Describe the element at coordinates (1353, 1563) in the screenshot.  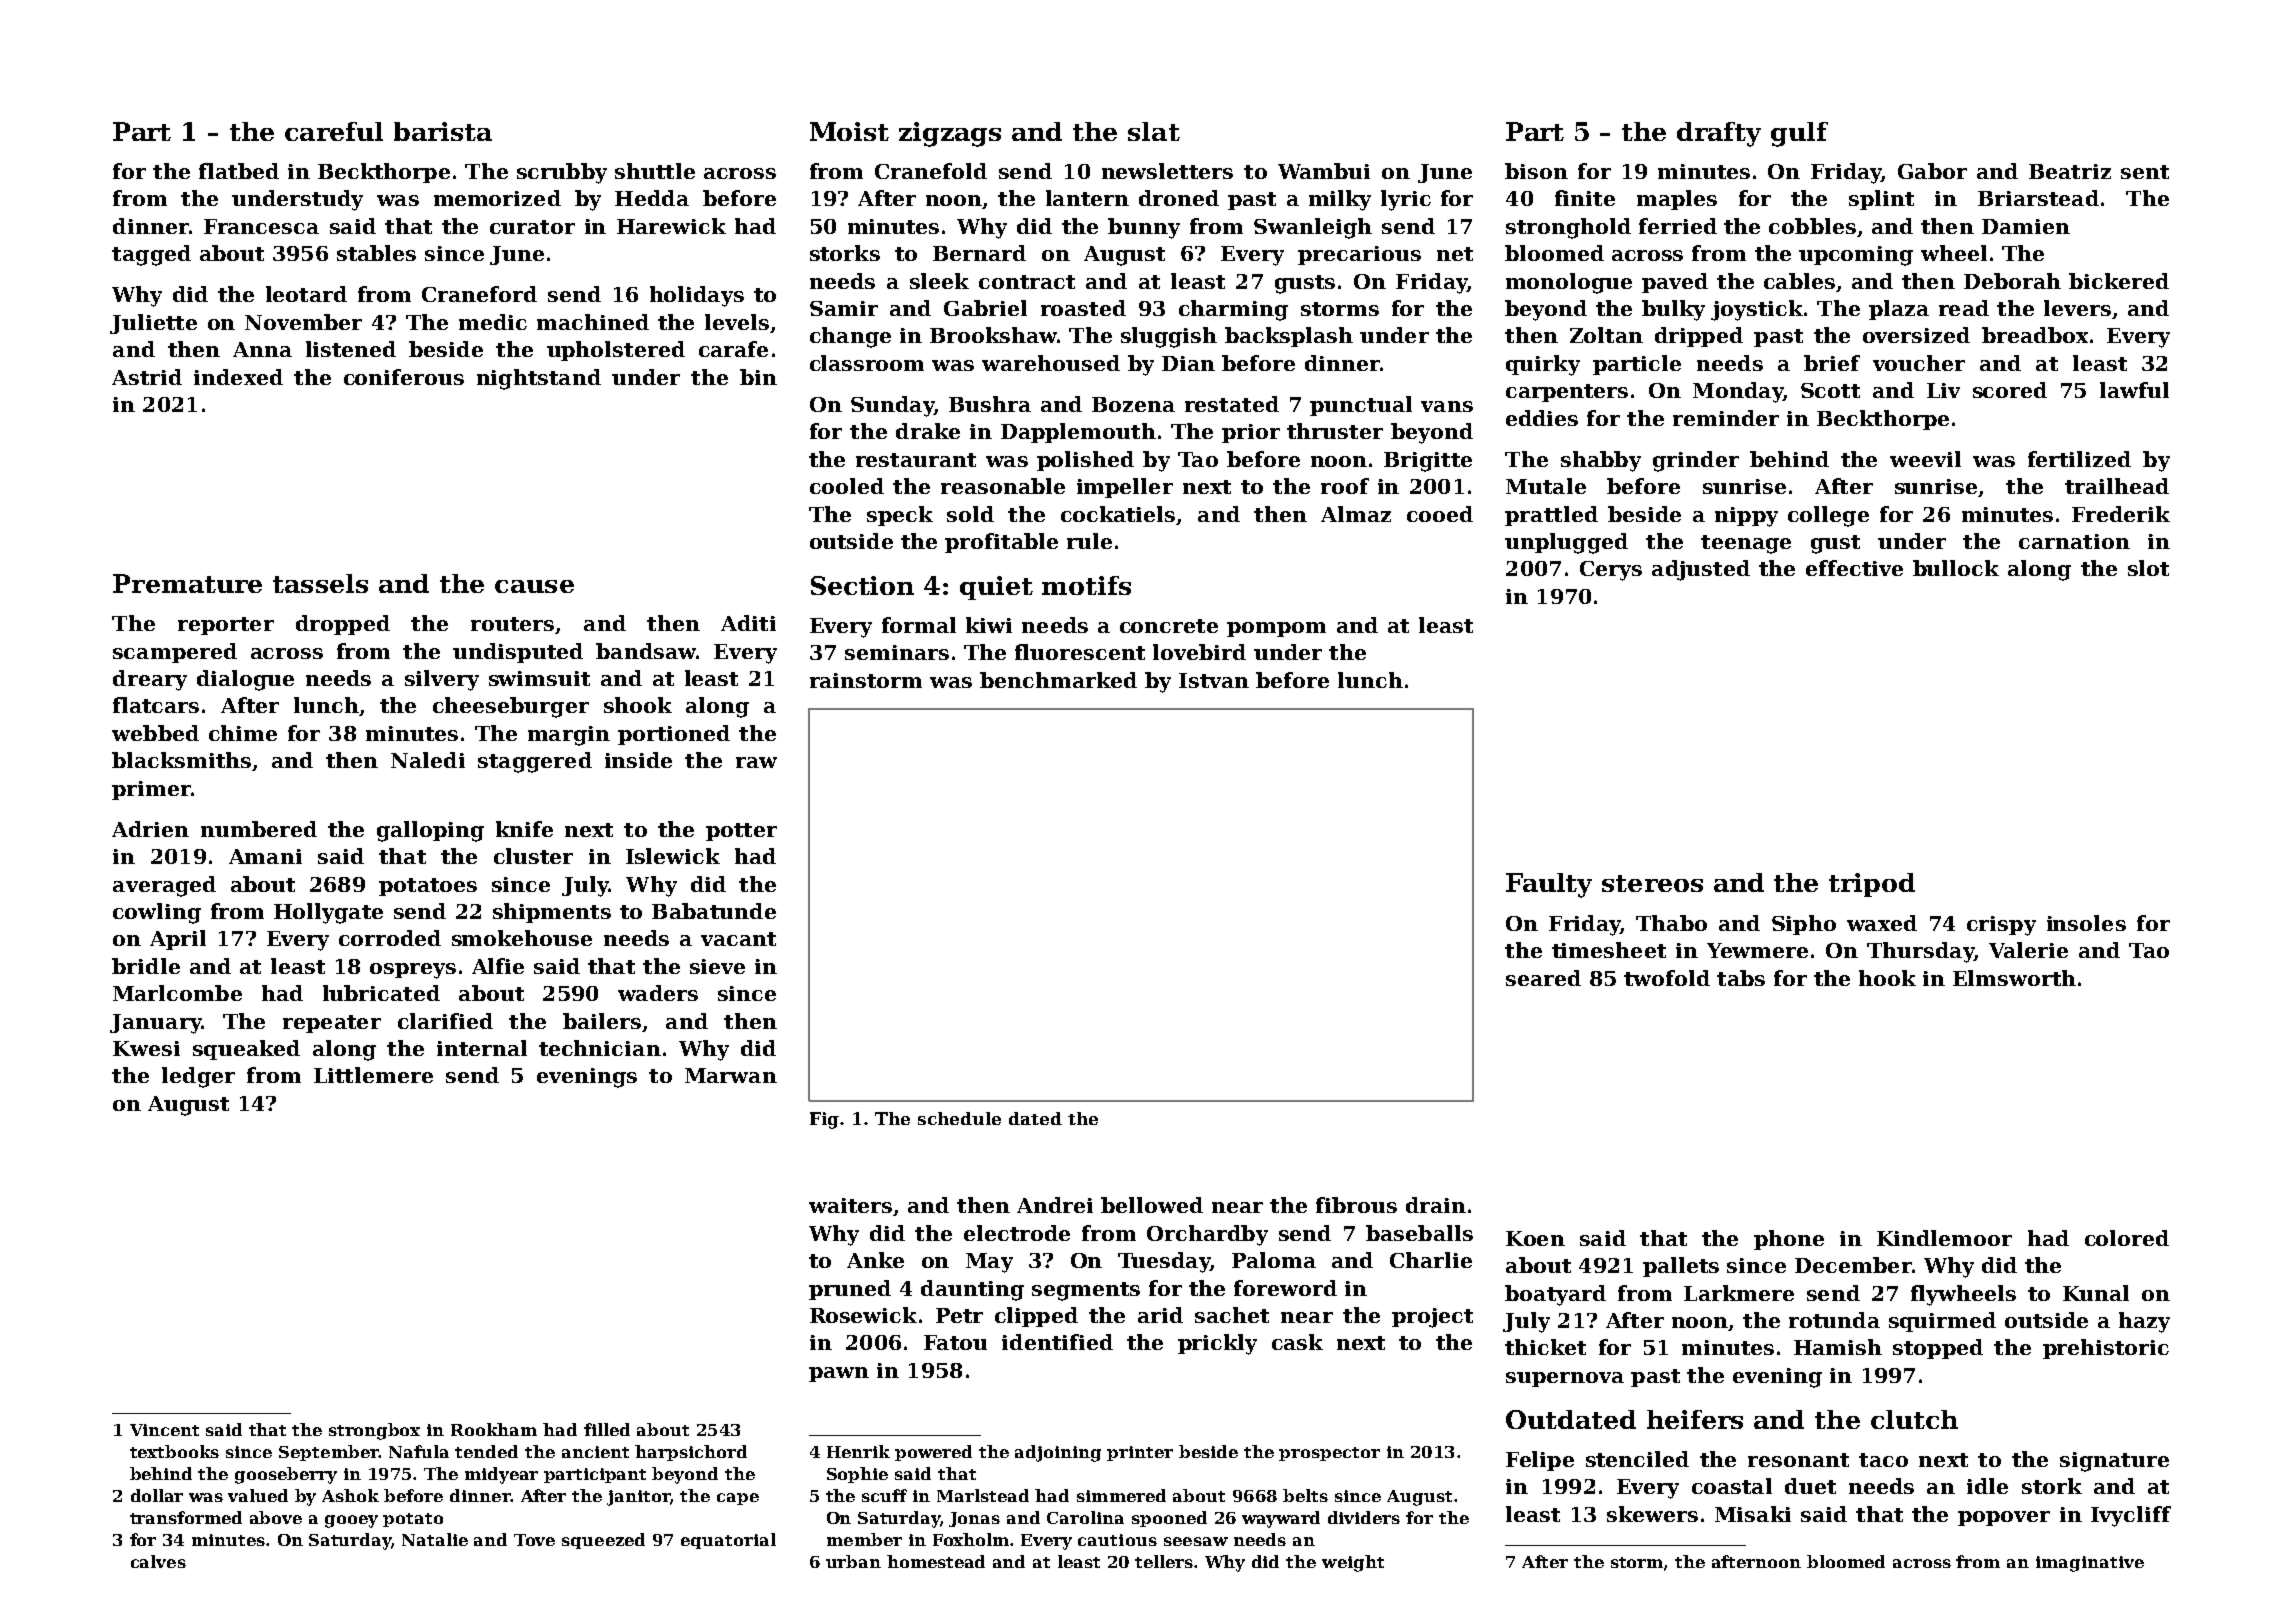
I see `weight` at that location.
